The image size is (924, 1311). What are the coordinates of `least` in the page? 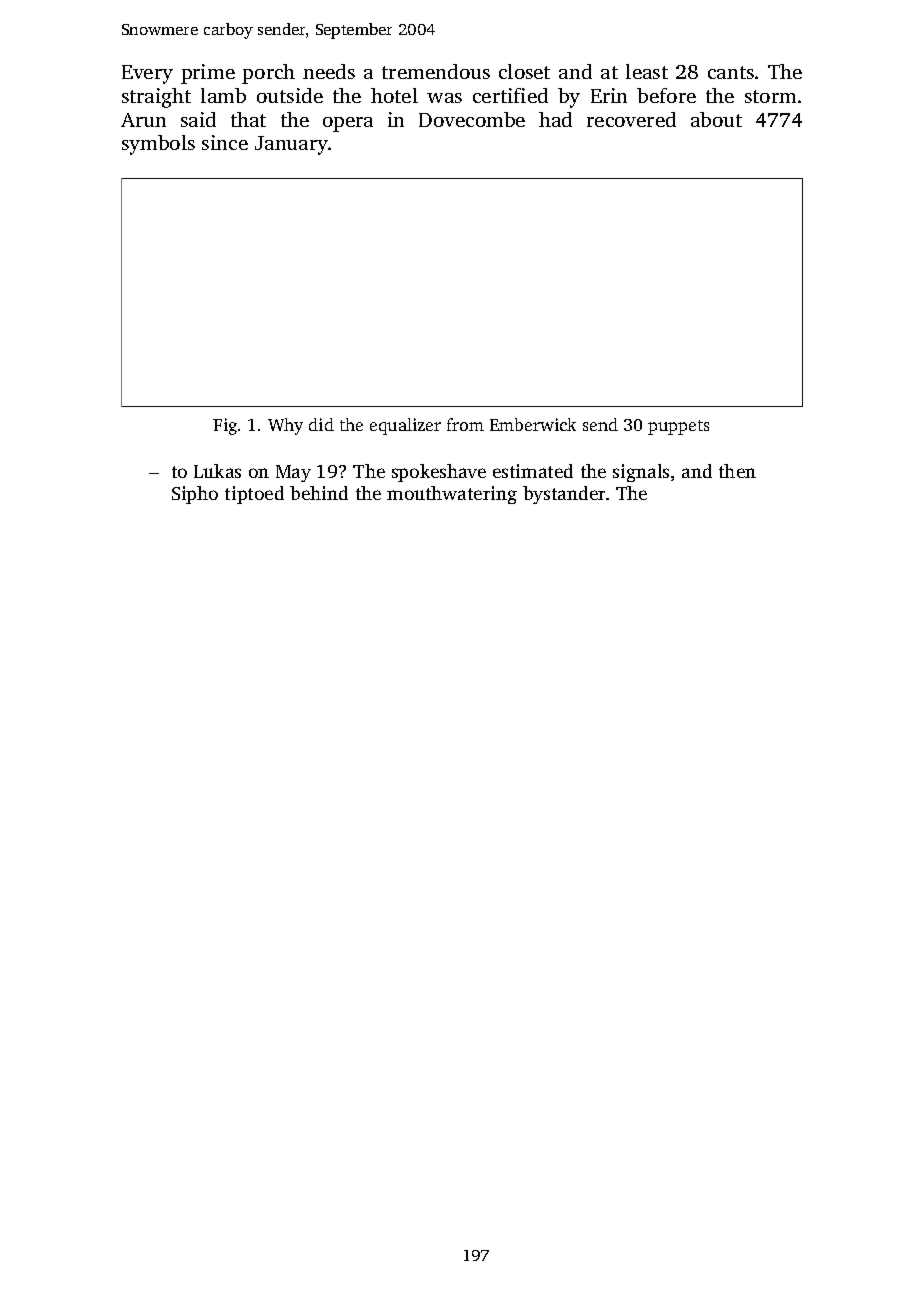 It's located at (647, 71).
